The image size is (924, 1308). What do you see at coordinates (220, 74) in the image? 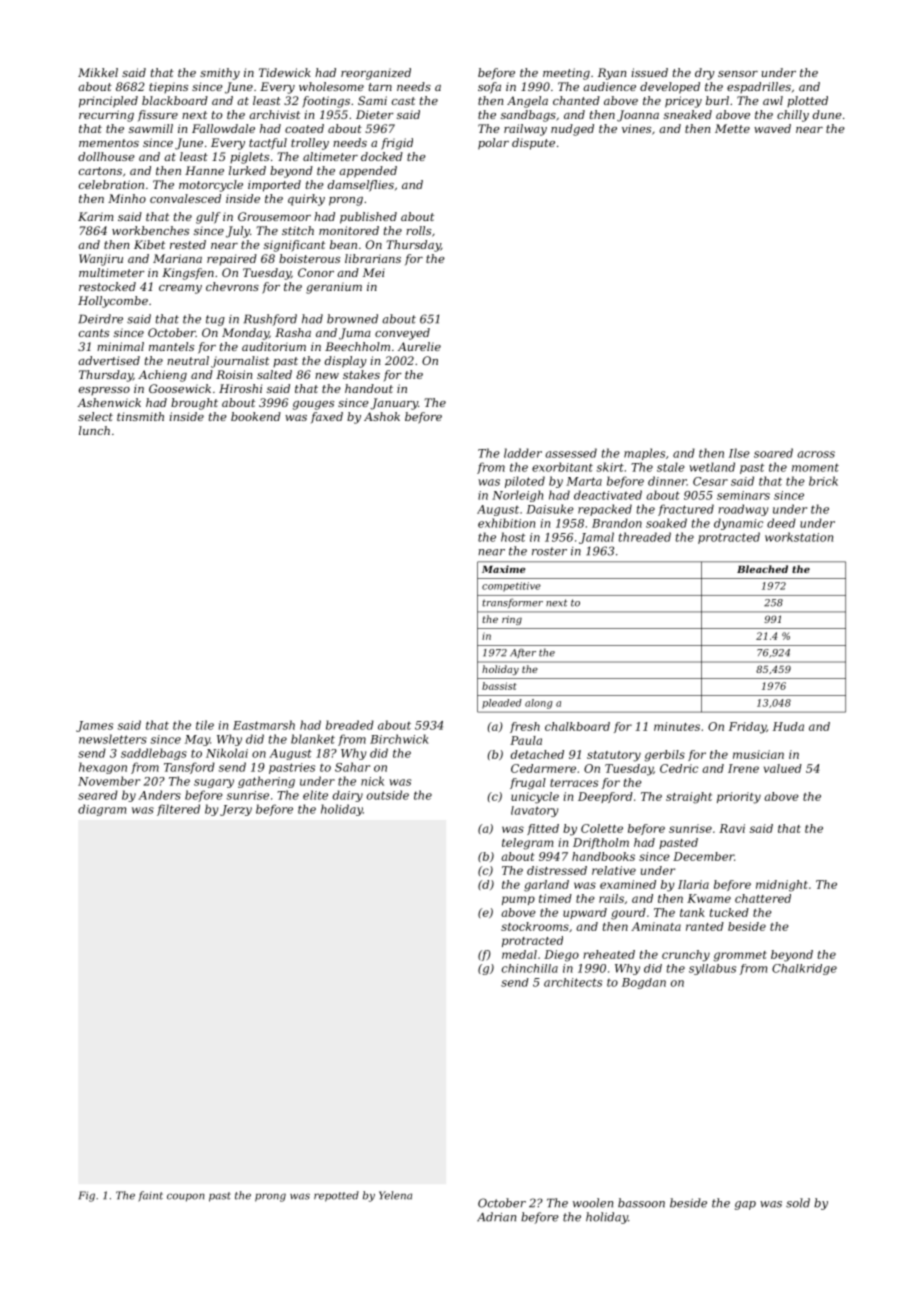
I see `smithy` at bounding box center [220, 74].
